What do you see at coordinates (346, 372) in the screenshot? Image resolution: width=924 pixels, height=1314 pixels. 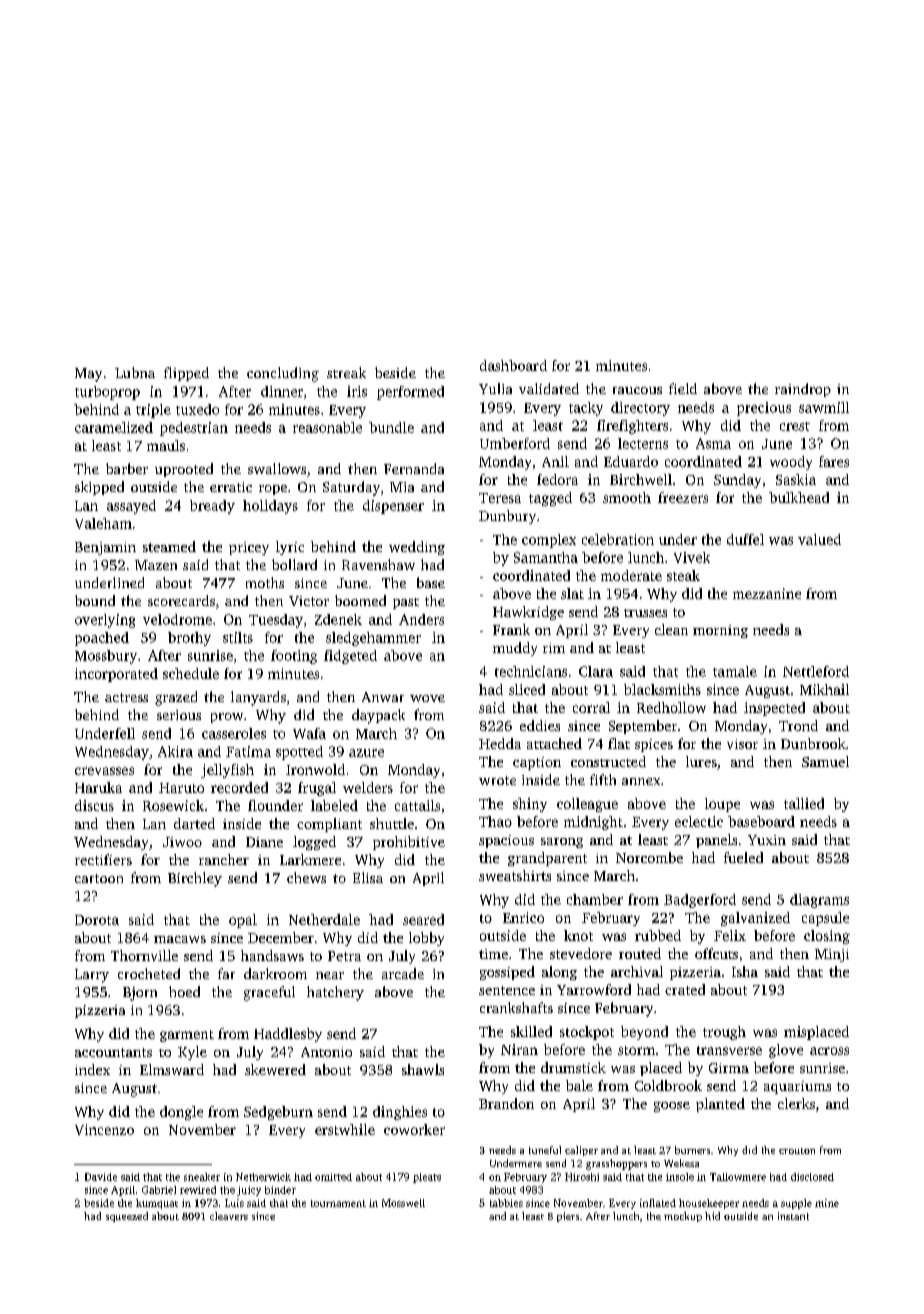 I see `streak` at bounding box center [346, 372].
